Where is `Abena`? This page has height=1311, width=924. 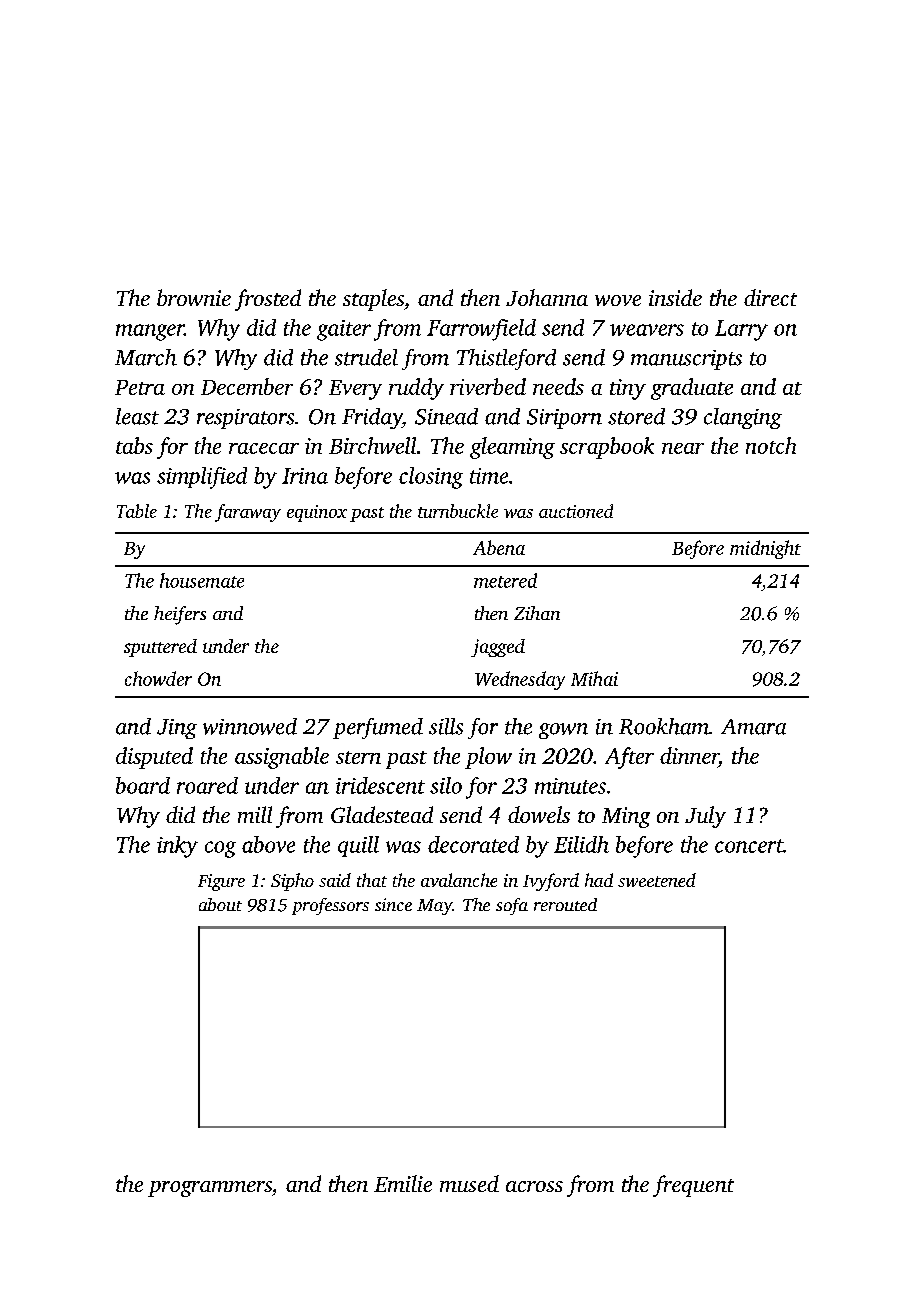
Abena is located at coordinates (499, 547).
